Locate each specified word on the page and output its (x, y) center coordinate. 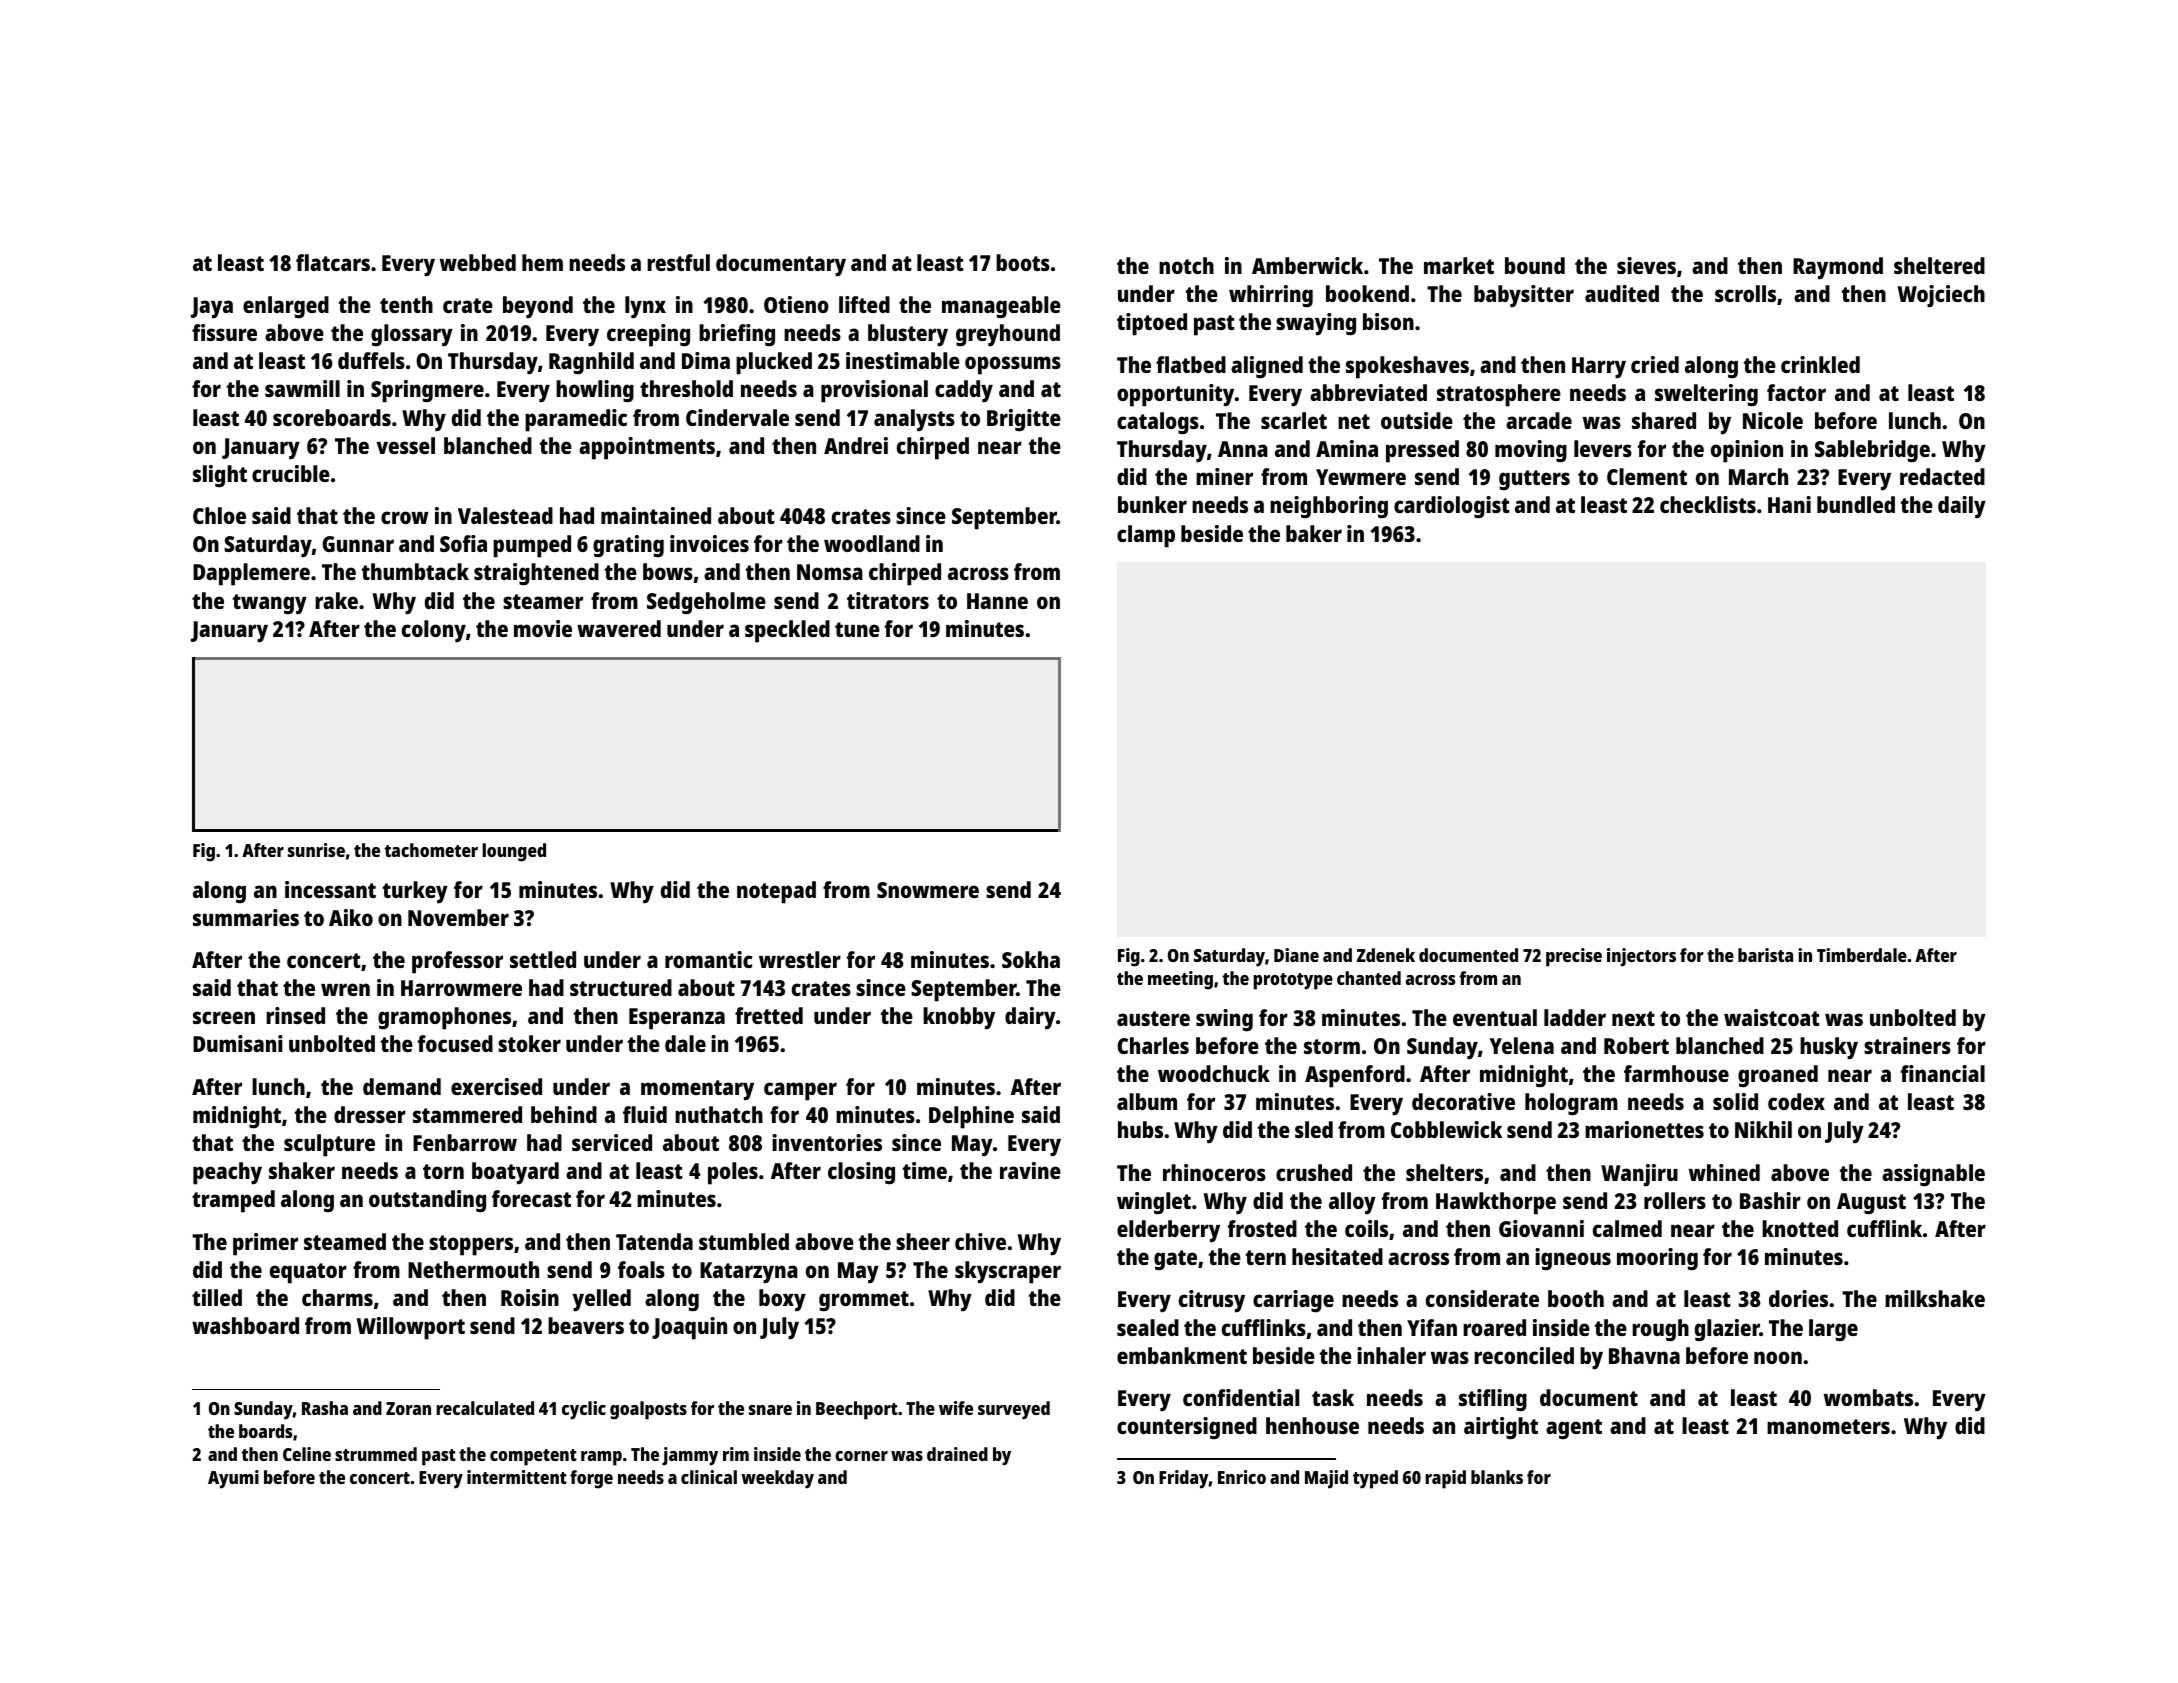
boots (1023, 262)
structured (621, 987)
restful (678, 262)
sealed (1148, 1327)
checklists (1708, 504)
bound (1535, 265)
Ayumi (233, 1479)
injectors (1641, 957)
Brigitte (1024, 420)
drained (957, 1454)
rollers (1675, 1200)
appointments (647, 448)
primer (265, 1244)
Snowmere (928, 890)
